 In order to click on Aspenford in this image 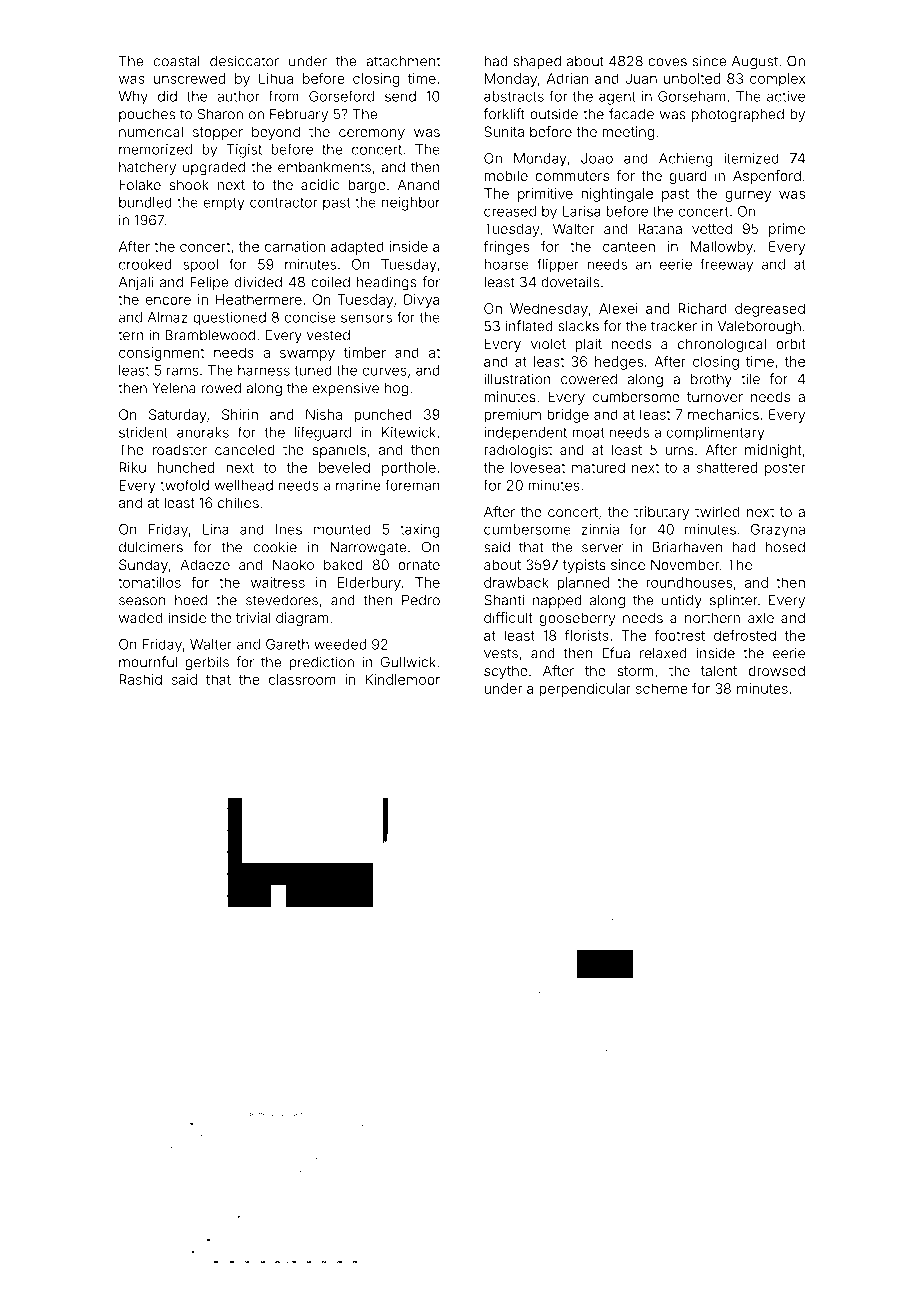, I will do `click(767, 177)`.
